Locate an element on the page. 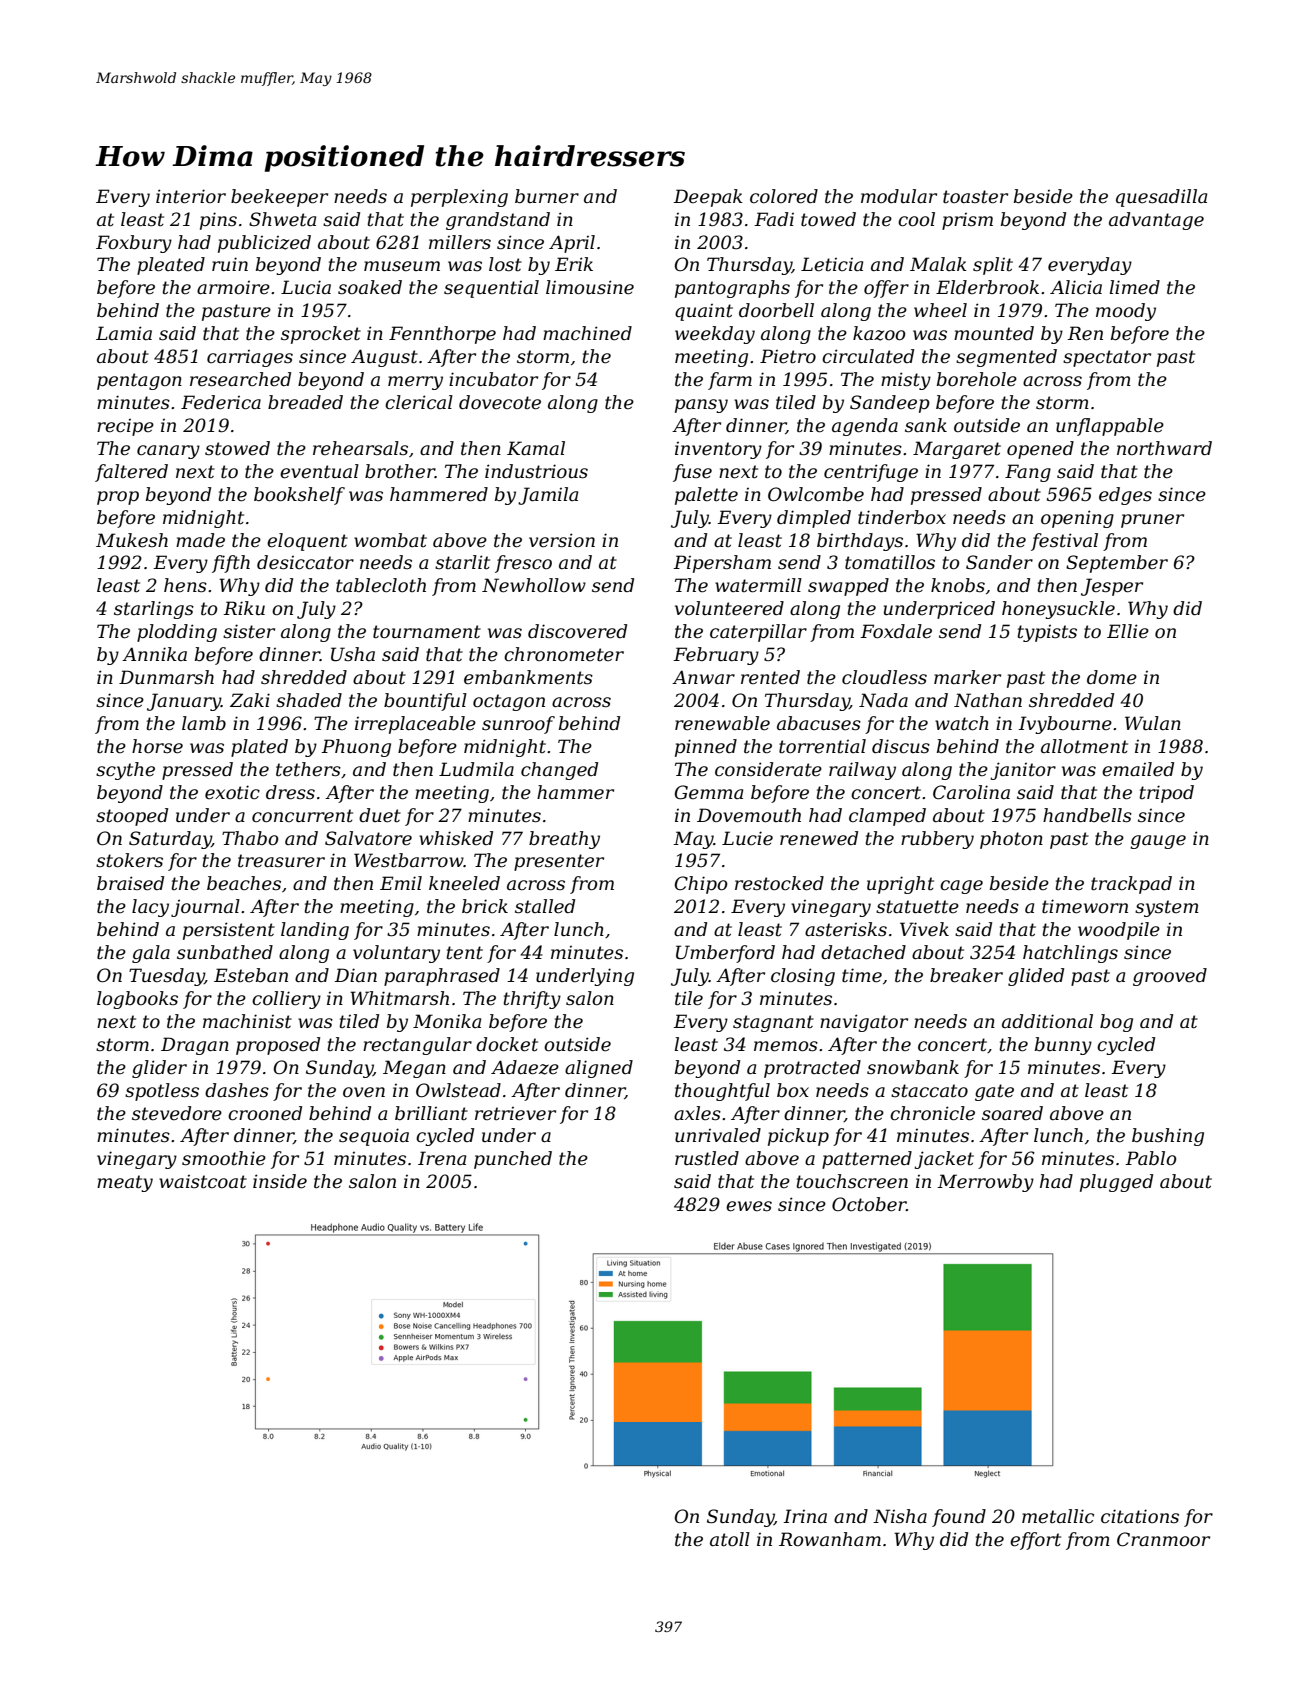  Cranmoor is located at coordinates (1163, 1539).
